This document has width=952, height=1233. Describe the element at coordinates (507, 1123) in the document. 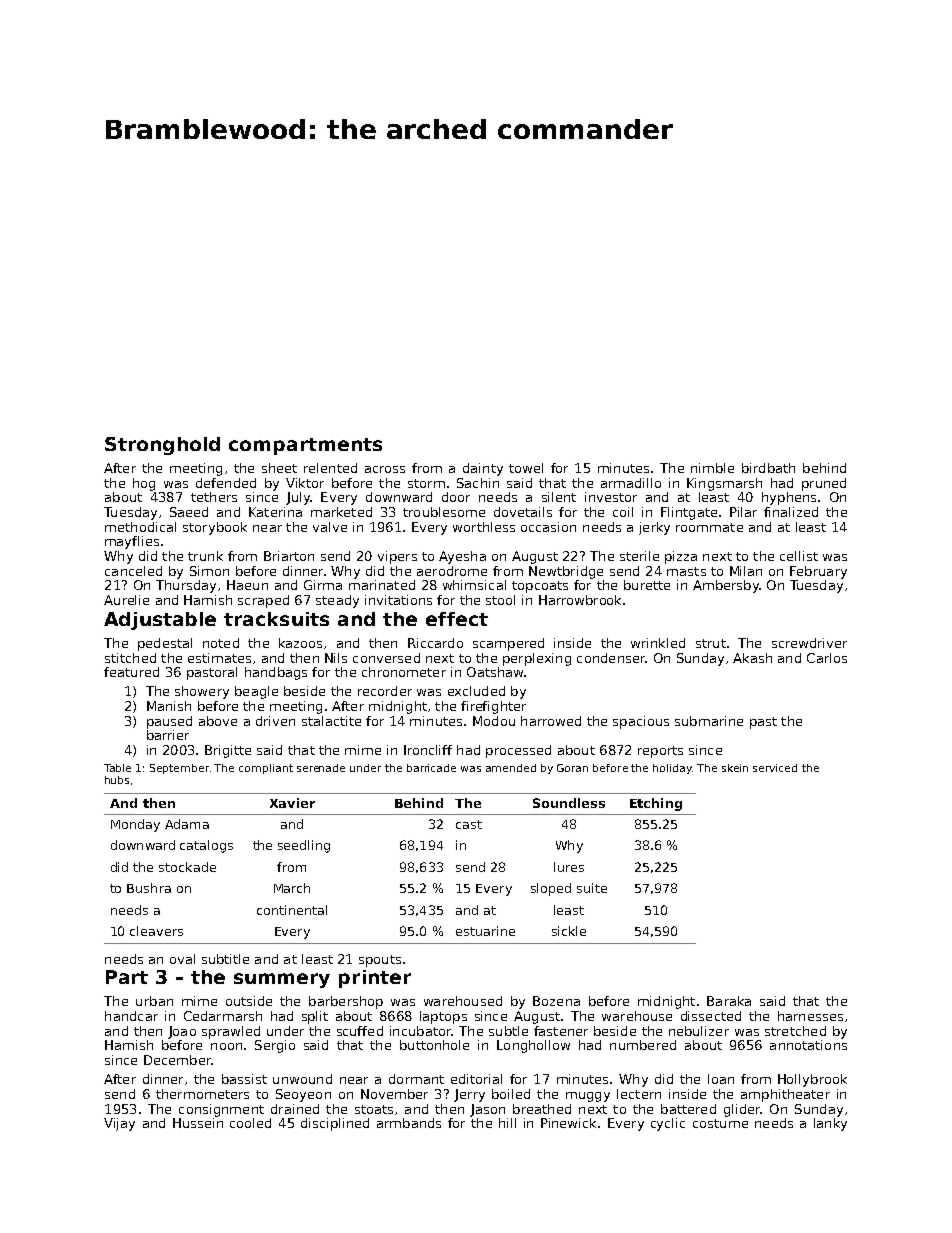

I see `hill` at that location.
